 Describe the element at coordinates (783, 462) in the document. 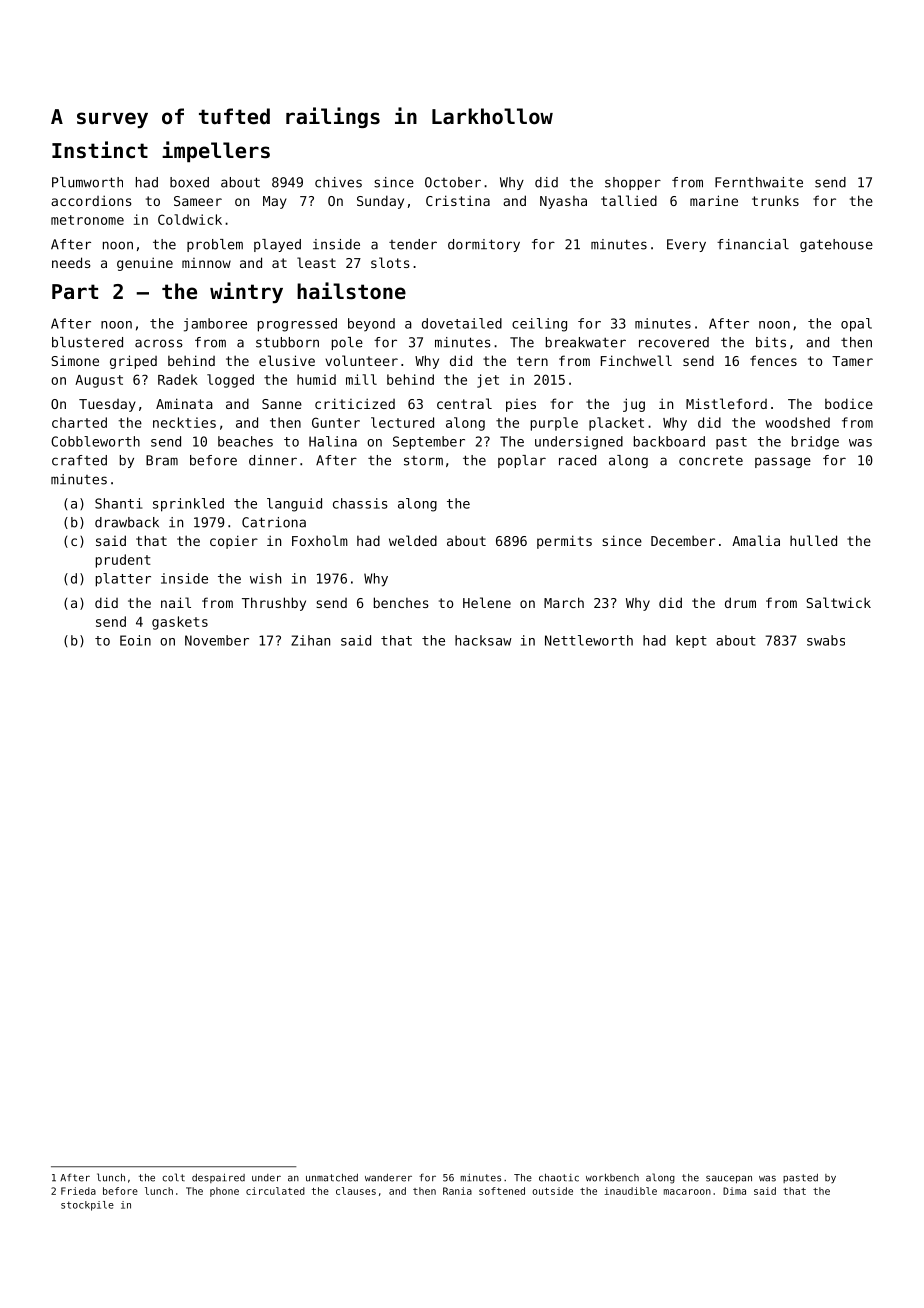

I see `passage` at that location.
